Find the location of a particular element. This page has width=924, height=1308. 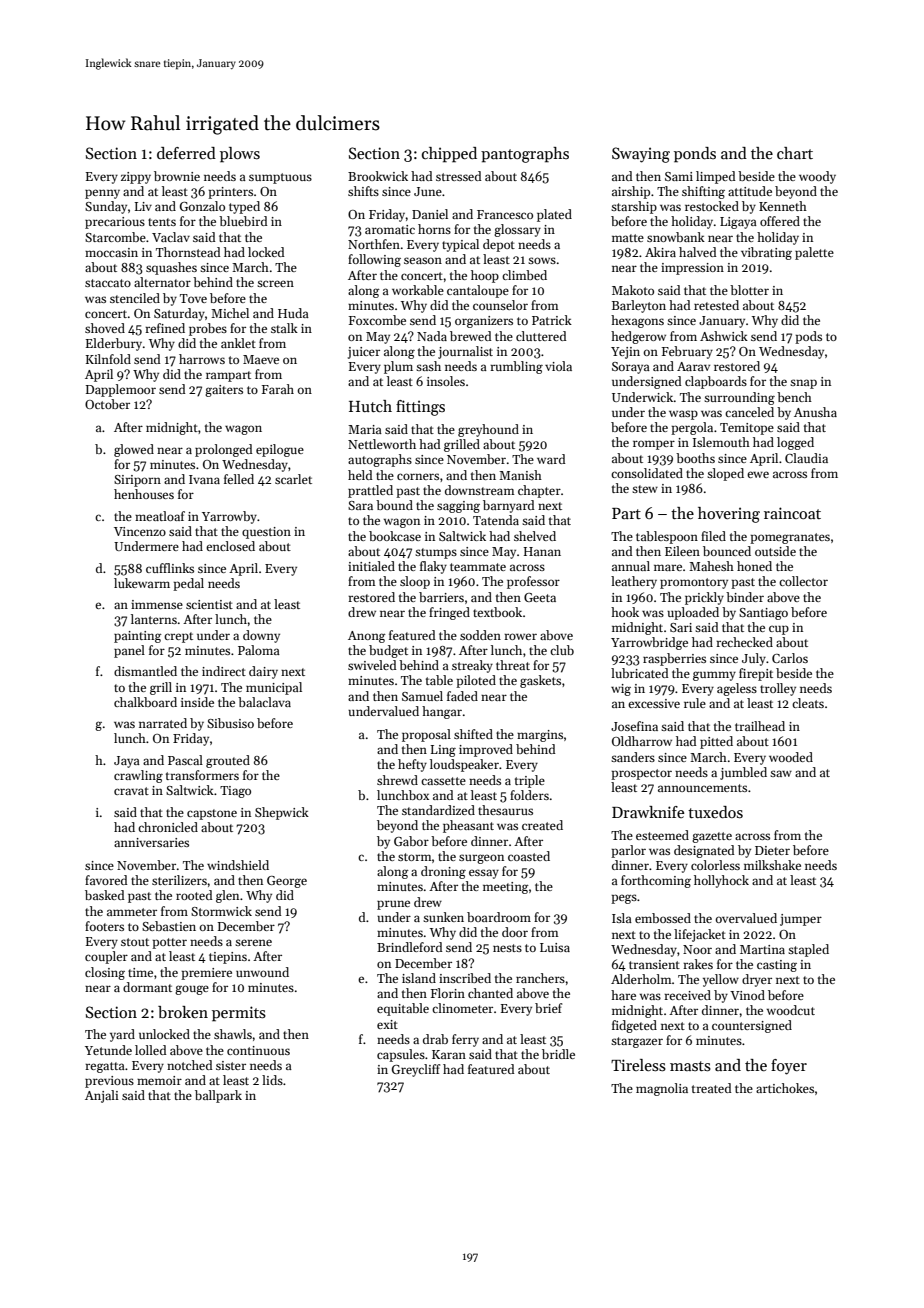

epilogue is located at coordinates (280, 450).
